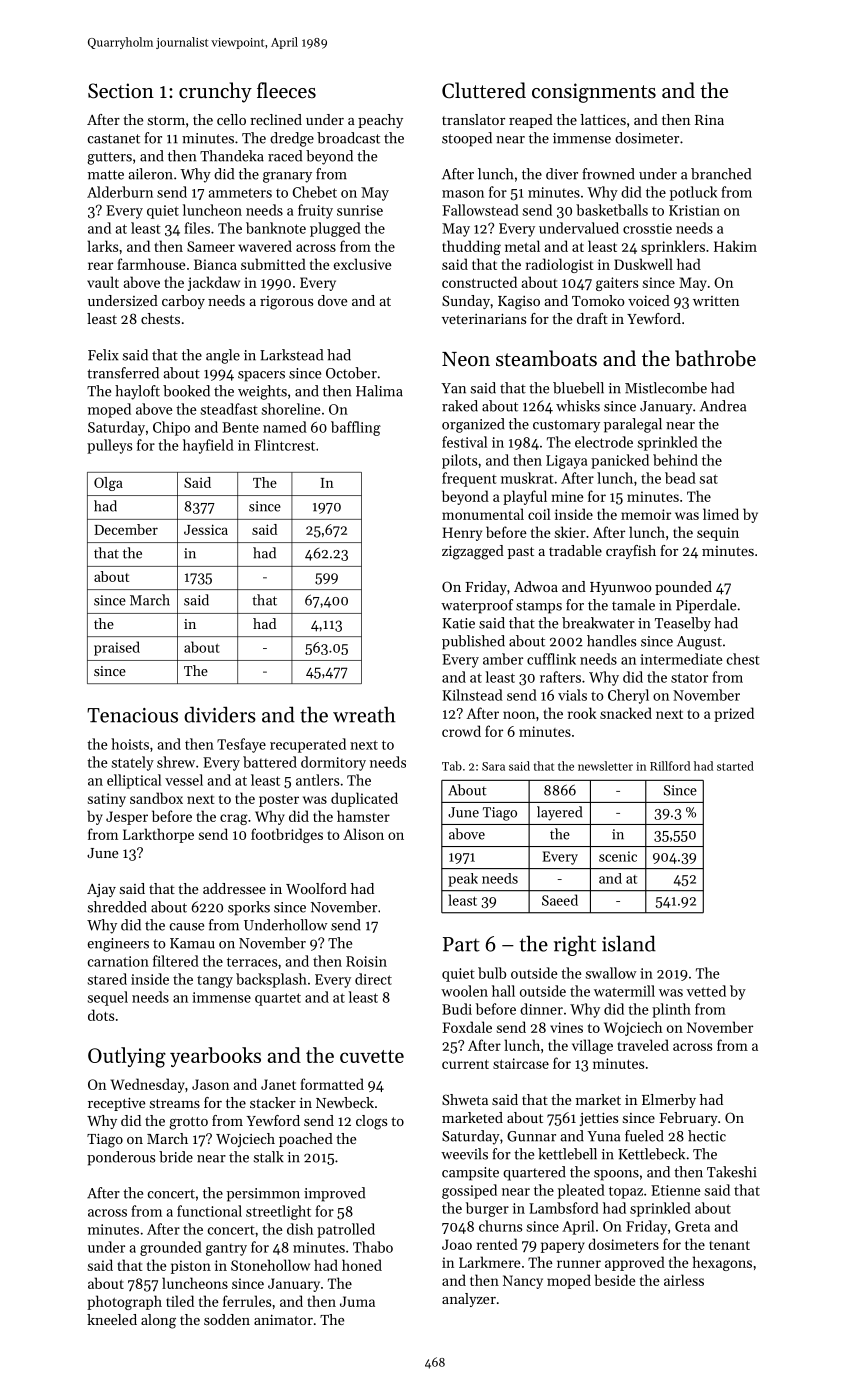 The height and width of the screenshot is (1400, 849). What do you see at coordinates (721, 174) in the screenshot?
I see `branched` at bounding box center [721, 174].
